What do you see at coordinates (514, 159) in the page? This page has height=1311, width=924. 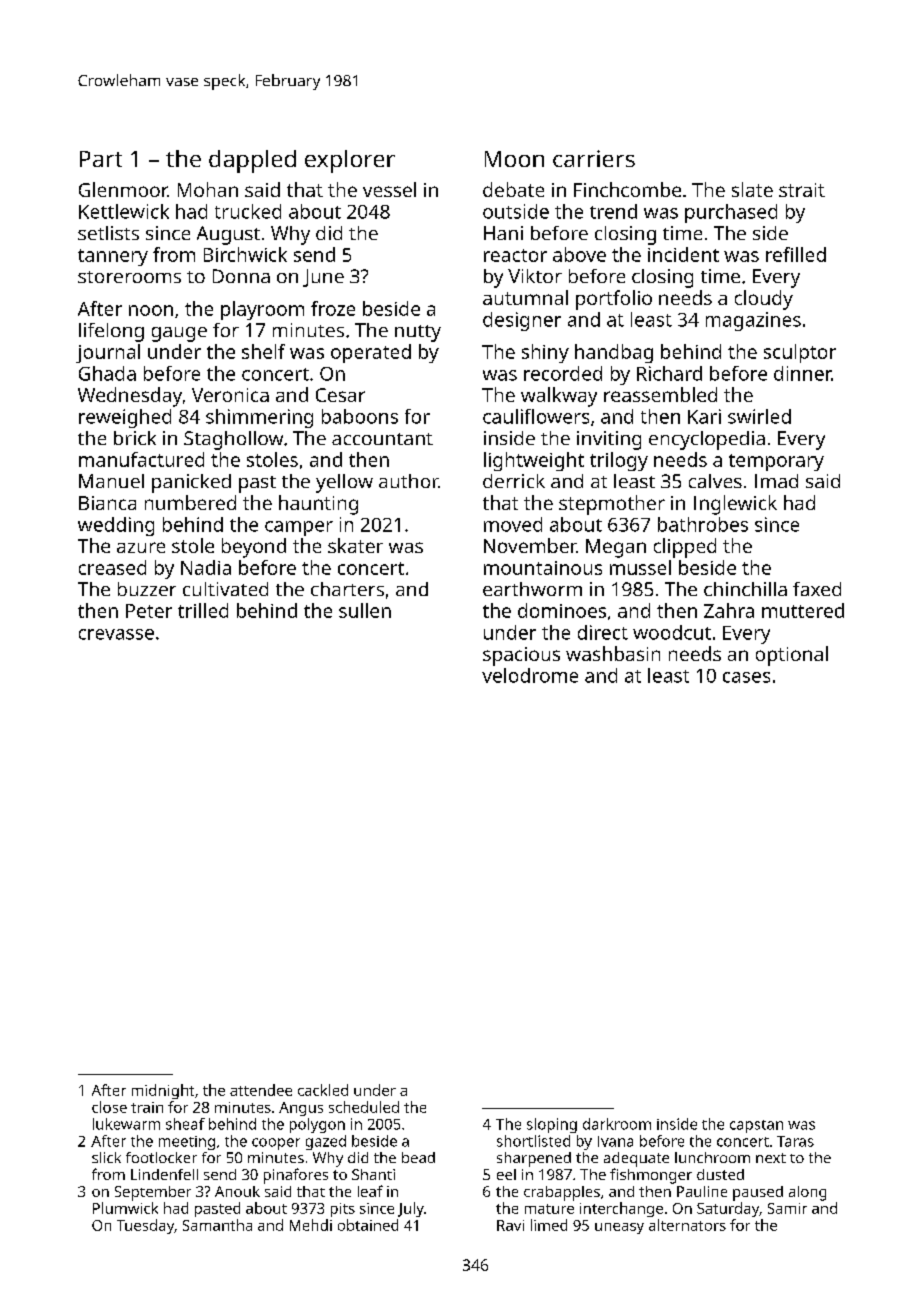 I see `Moon` at bounding box center [514, 159].
